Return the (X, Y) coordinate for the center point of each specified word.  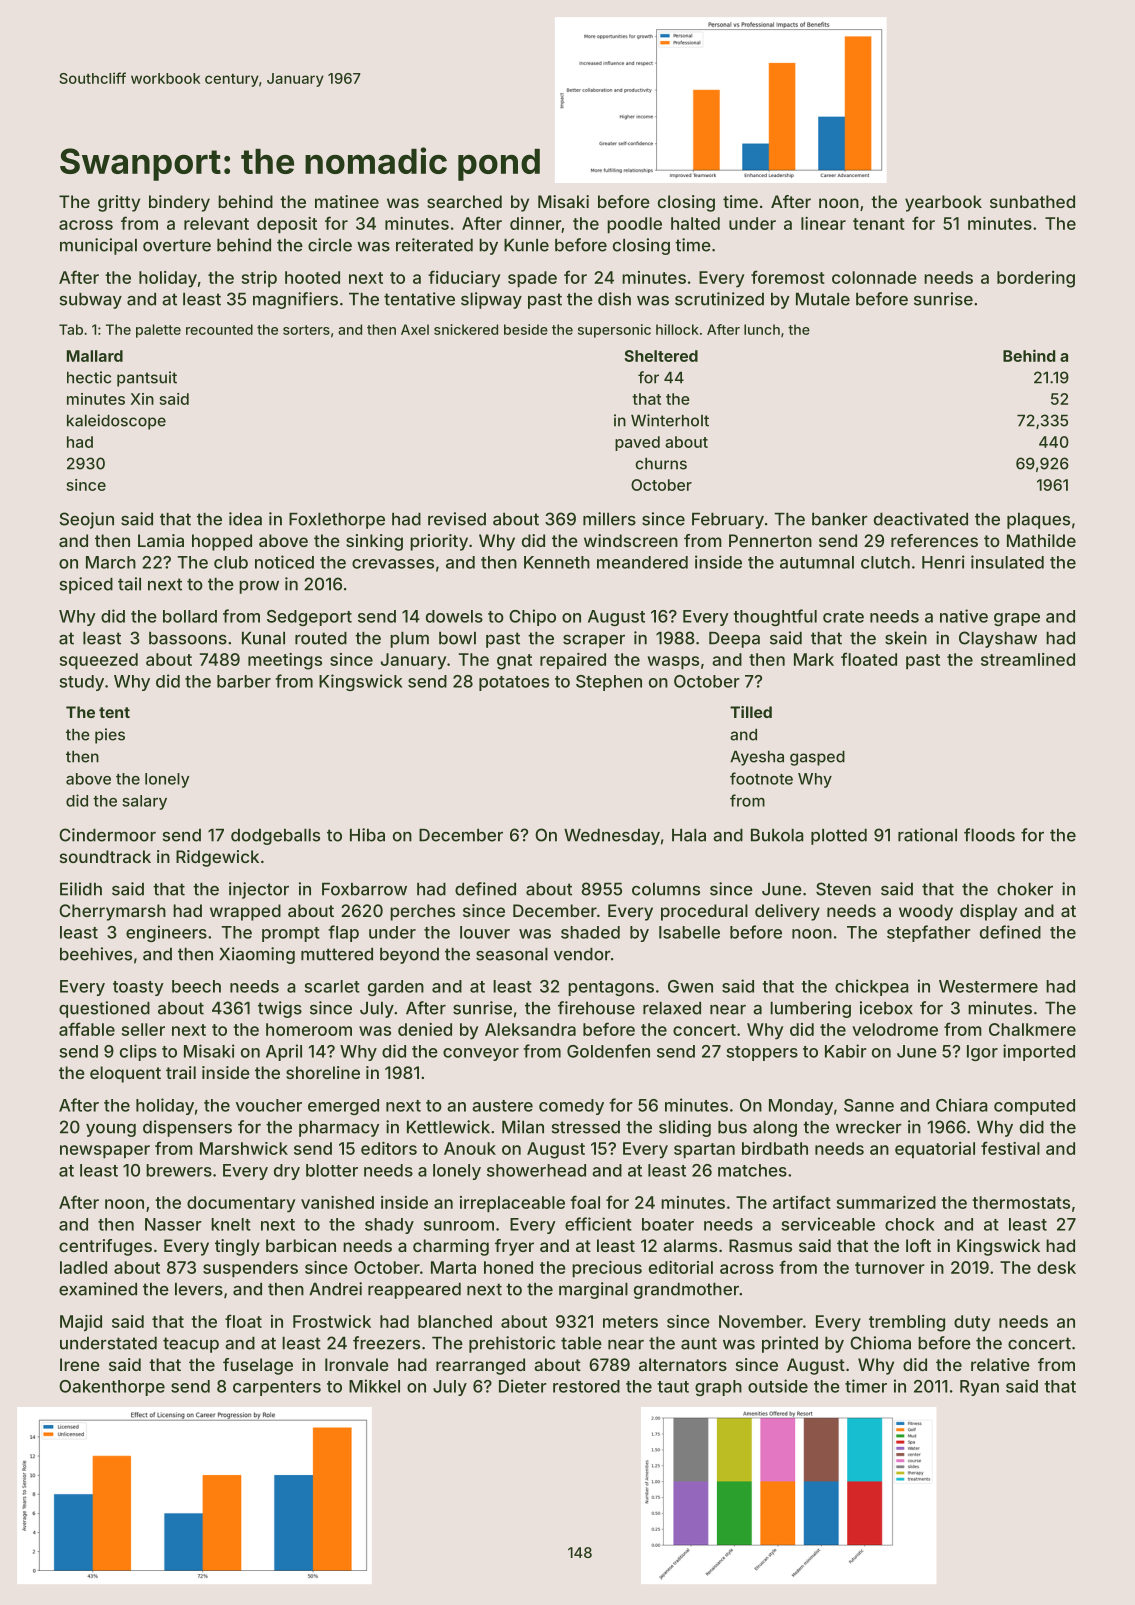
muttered (337, 954)
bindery (179, 203)
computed (1034, 1107)
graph (718, 1388)
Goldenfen (608, 1051)
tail (129, 584)
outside (778, 1386)
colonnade (874, 277)
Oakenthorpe (112, 1388)
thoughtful (775, 617)
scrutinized (719, 299)
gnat (514, 662)
